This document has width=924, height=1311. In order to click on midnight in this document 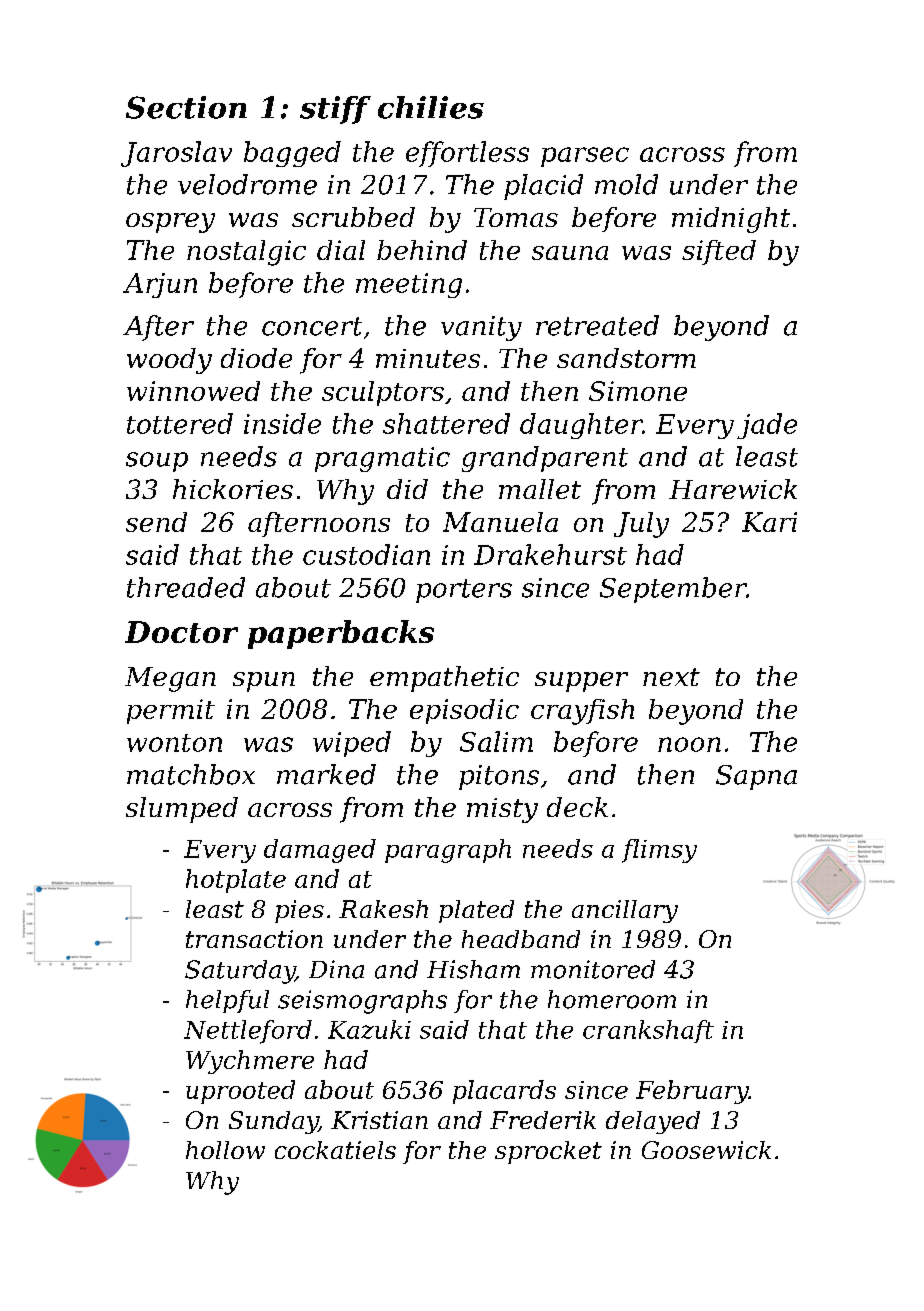, I will do `click(731, 220)`.
